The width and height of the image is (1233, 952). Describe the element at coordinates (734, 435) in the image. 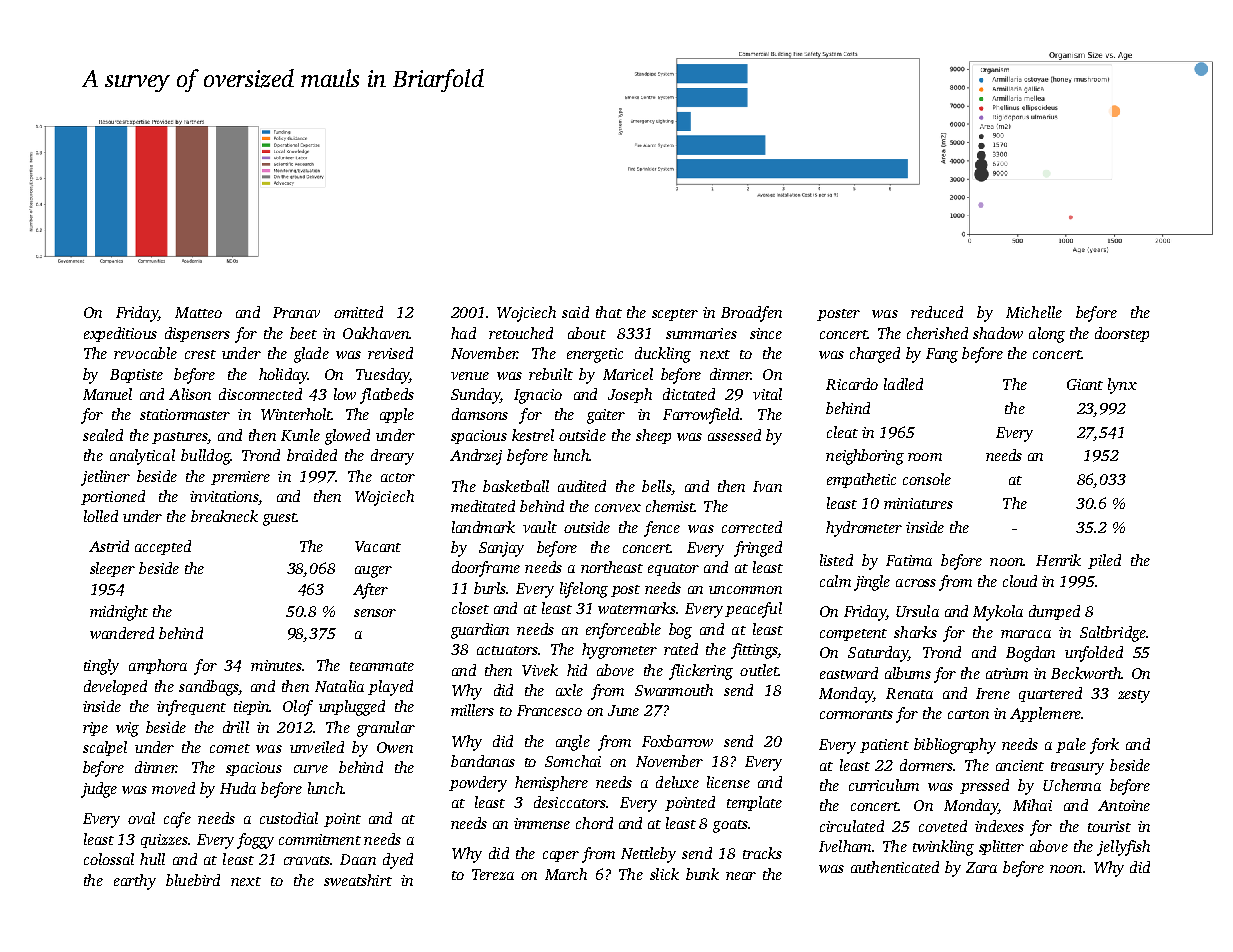

I see `assessed` at that location.
